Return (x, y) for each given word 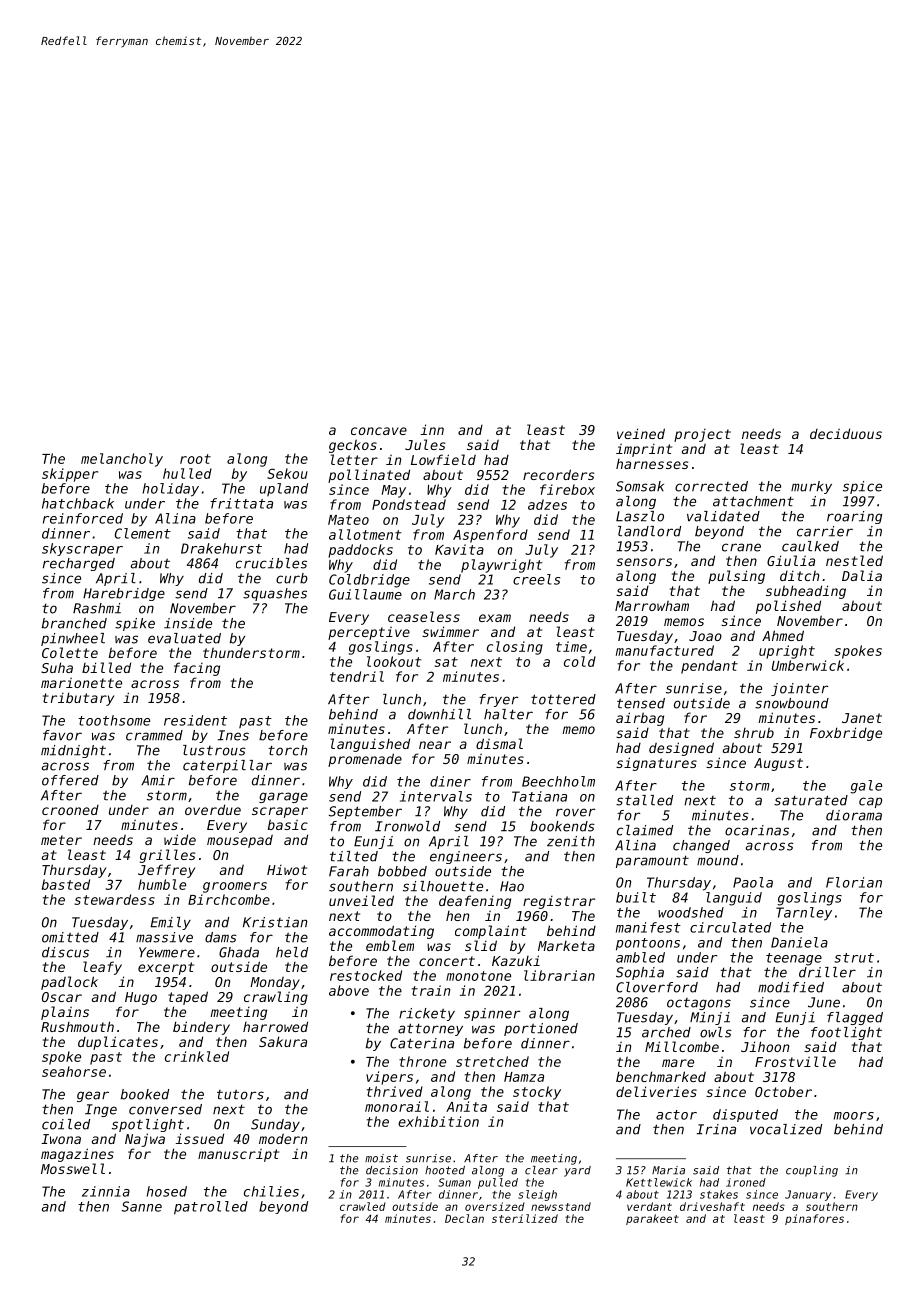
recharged (79, 564)
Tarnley (804, 914)
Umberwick (808, 665)
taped (188, 998)
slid (481, 945)
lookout (394, 661)
